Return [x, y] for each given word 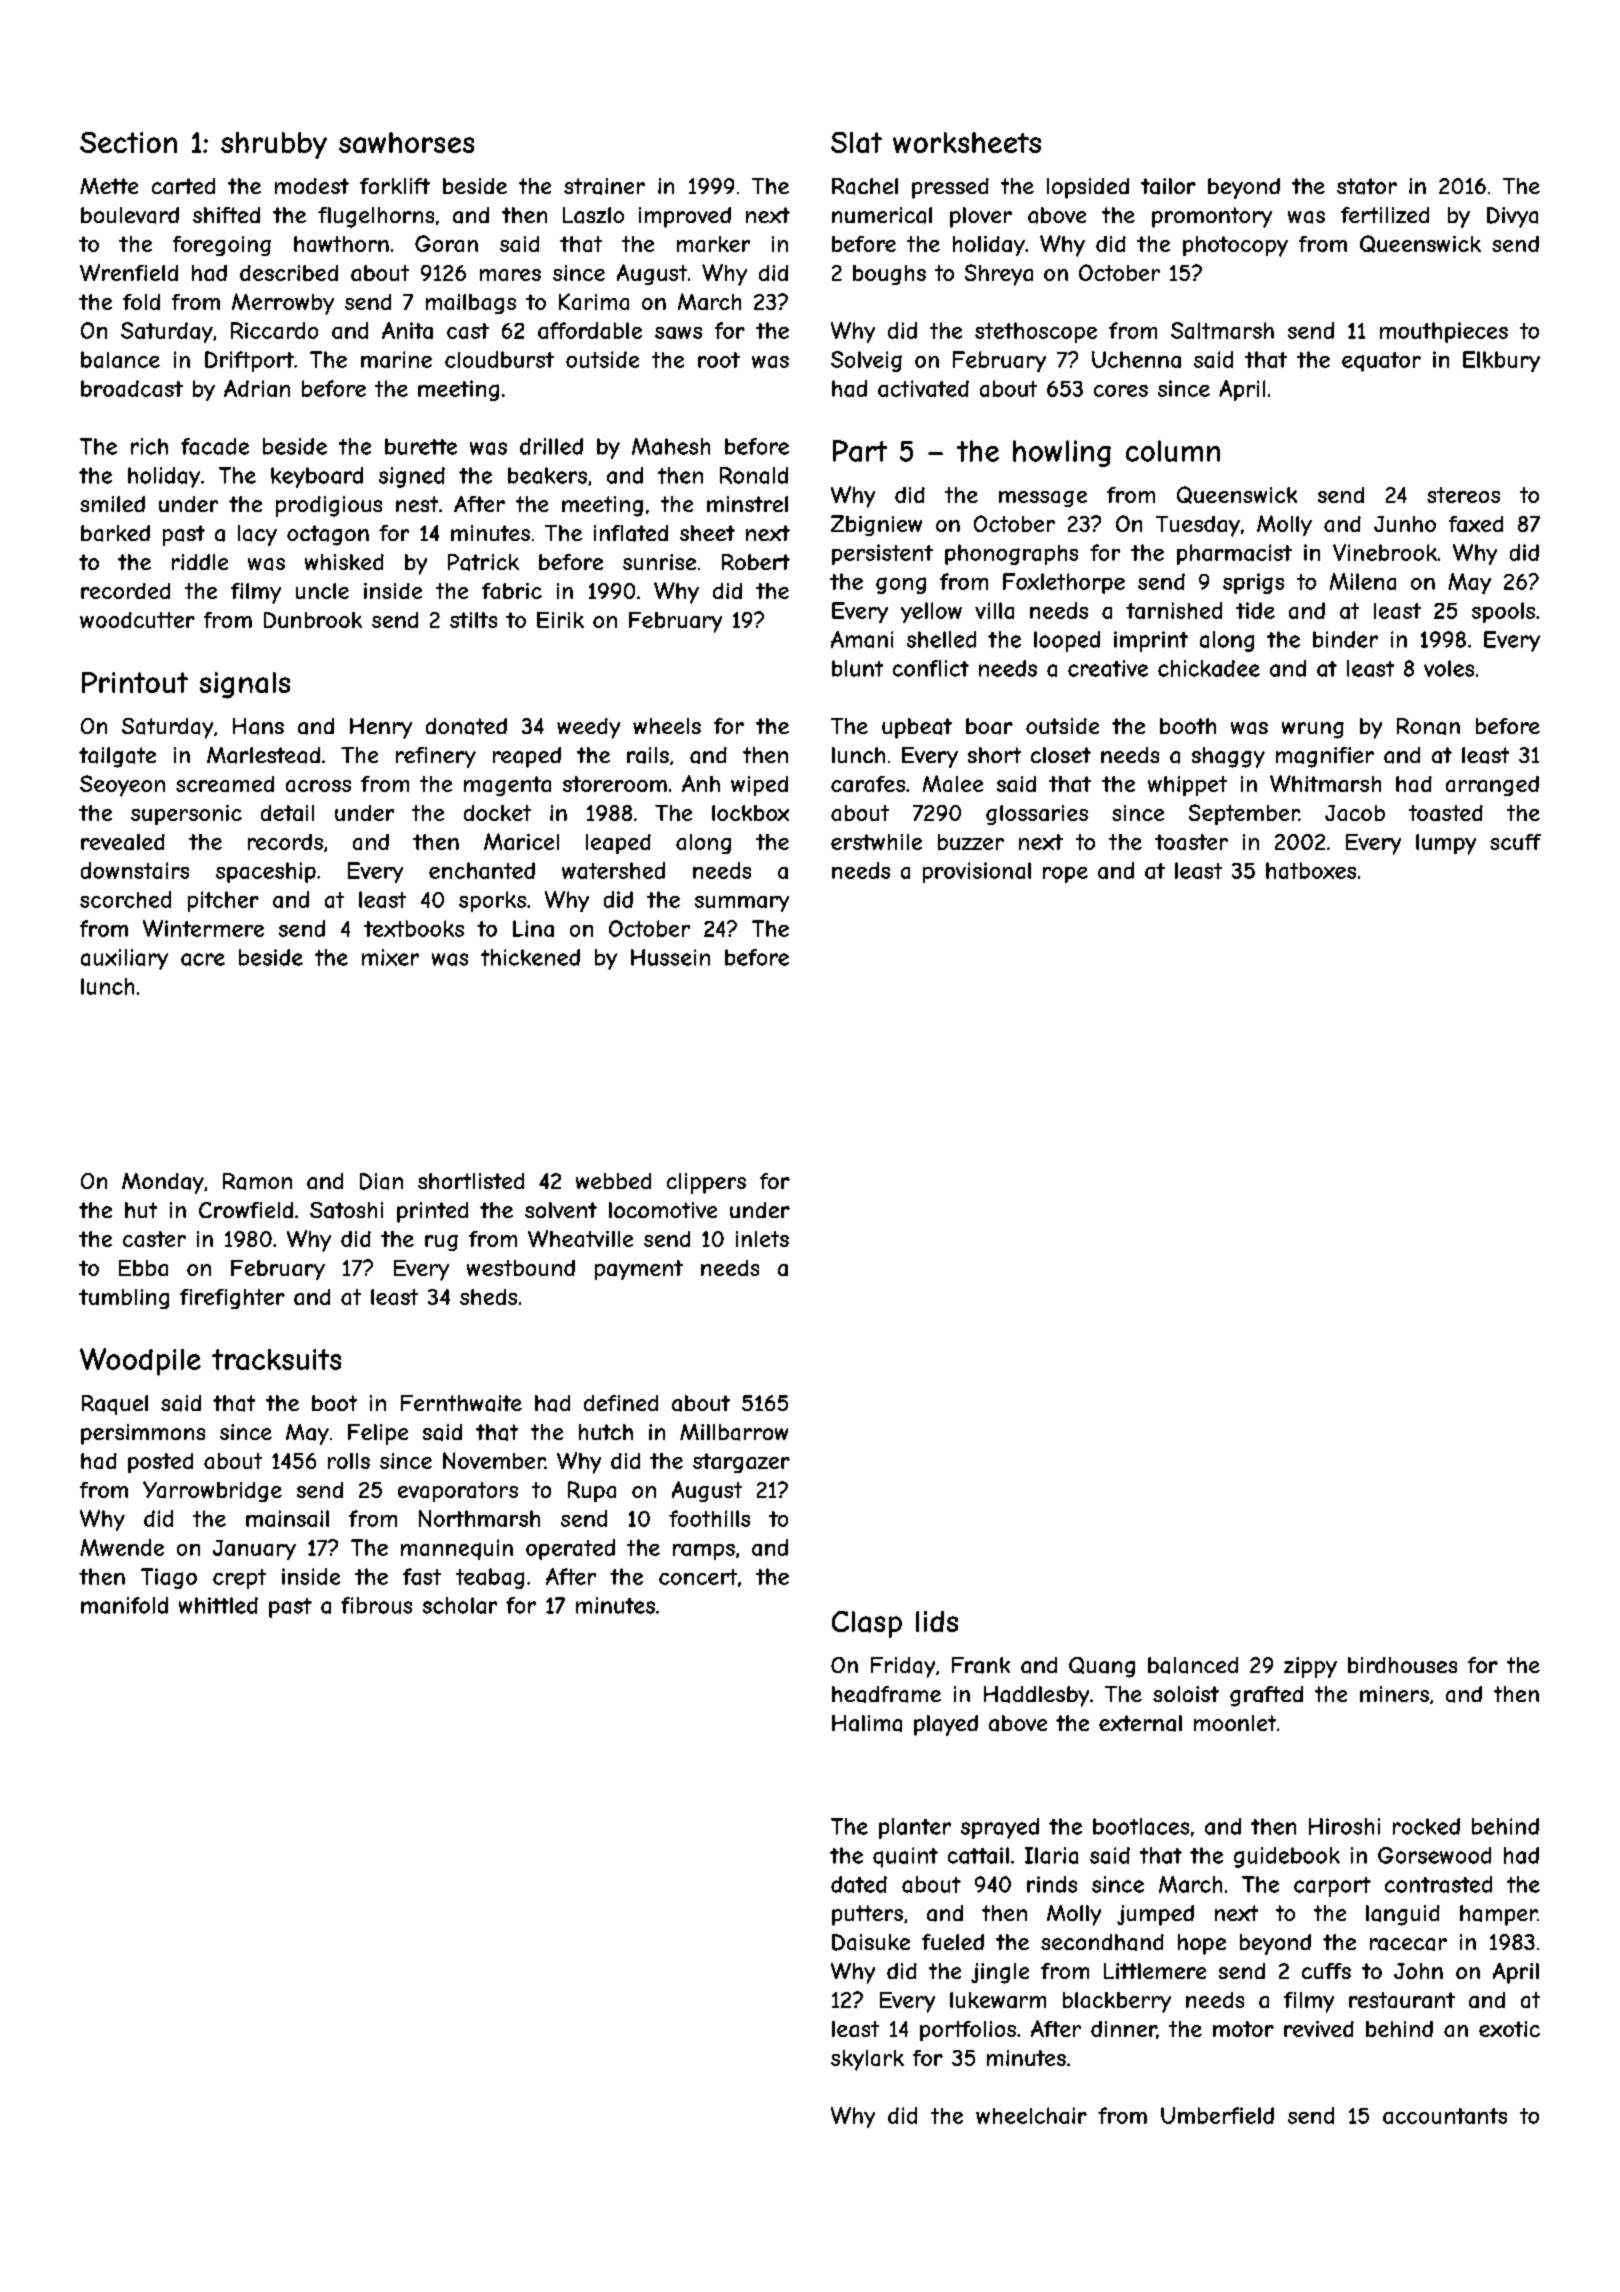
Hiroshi [1344, 1826]
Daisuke [871, 1942]
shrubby [274, 145]
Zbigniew [876, 525]
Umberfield [1217, 2115]
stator [1367, 186]
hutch [606, 1432]
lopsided [1088, 188]
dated [859, 1884]
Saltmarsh [1222, 330]
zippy [1310, 1667]
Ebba [143, 1268]
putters [867, 1915]
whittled [218, 1605]
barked [115, 533]
